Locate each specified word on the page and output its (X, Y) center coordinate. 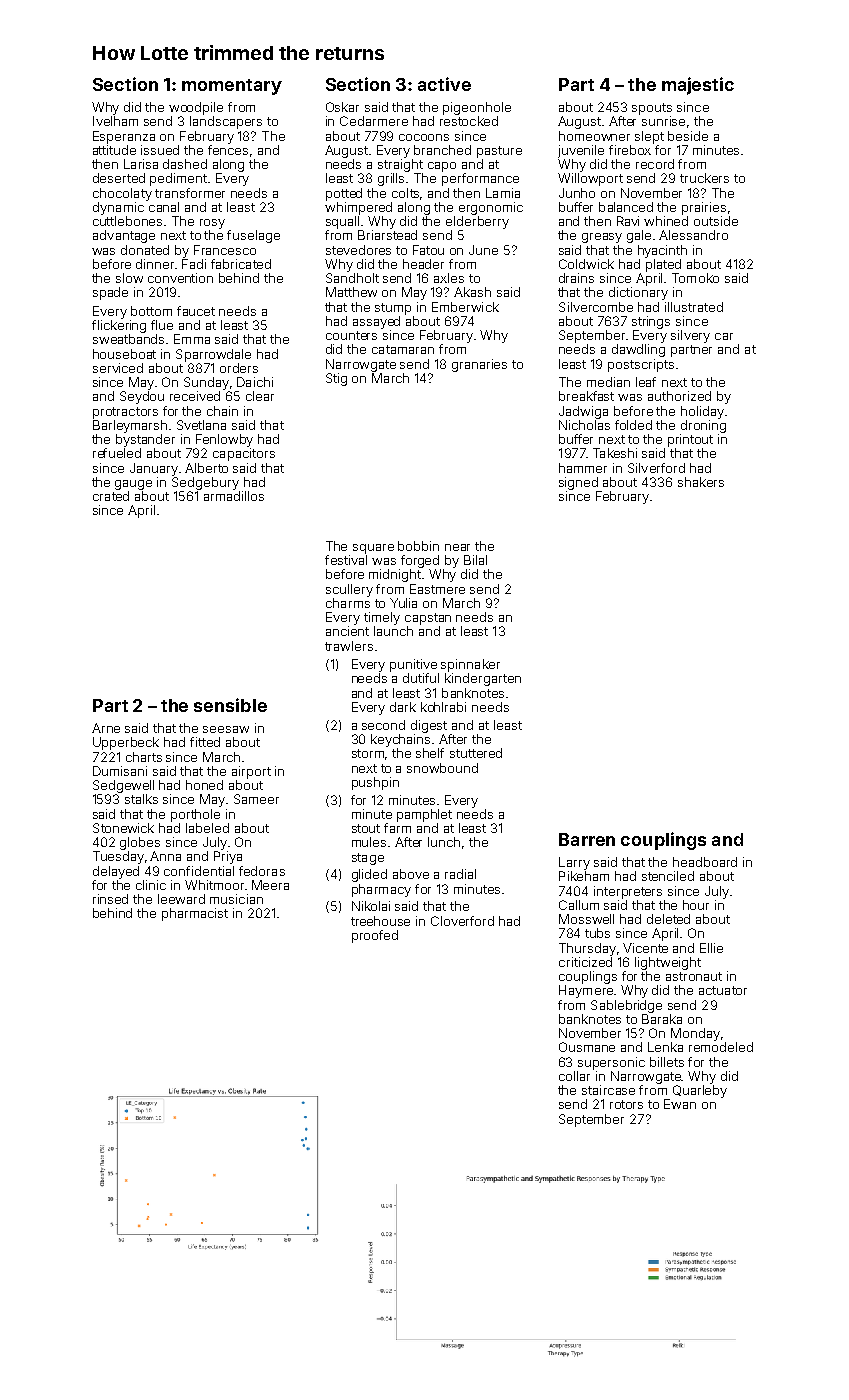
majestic (698, 86)
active (444, 84)
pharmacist (195, 914)
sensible (230, 705)
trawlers (349, 646)
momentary (232, 87)
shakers (701, 482)
